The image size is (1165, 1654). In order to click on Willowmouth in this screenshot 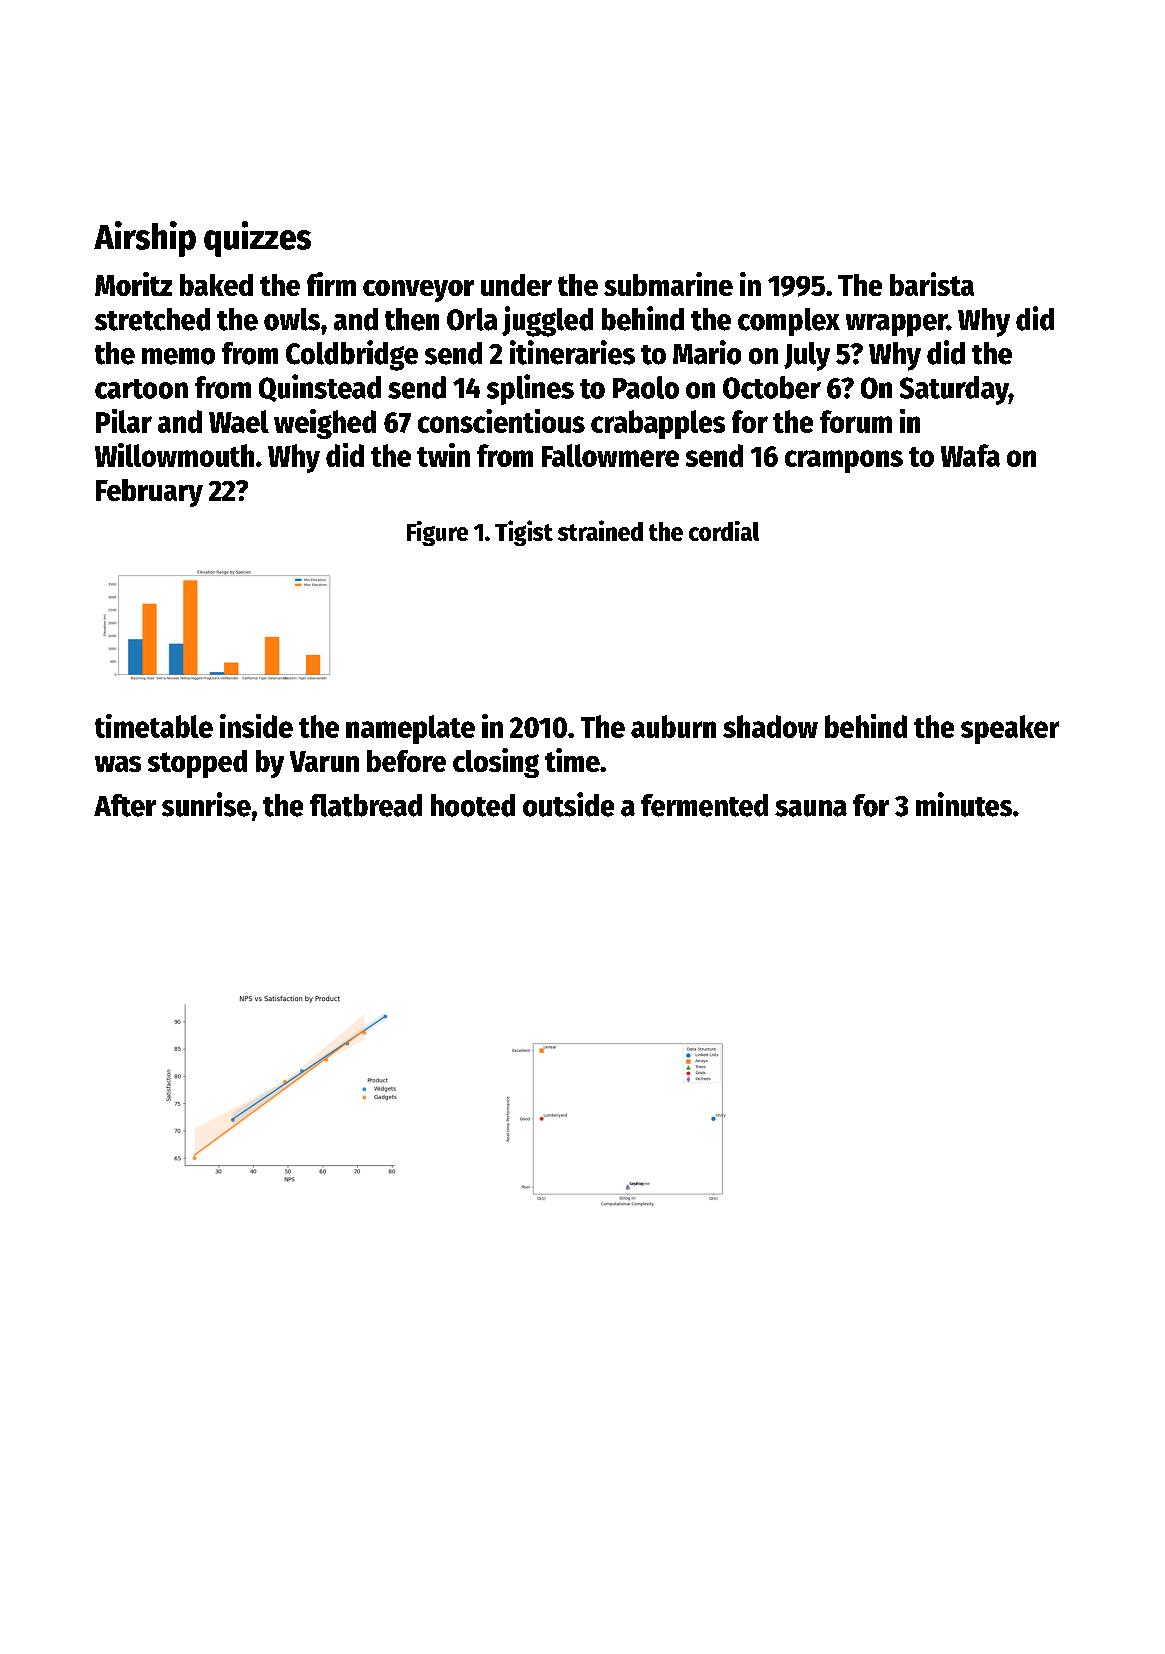, I will do `click(174, 455)`.
